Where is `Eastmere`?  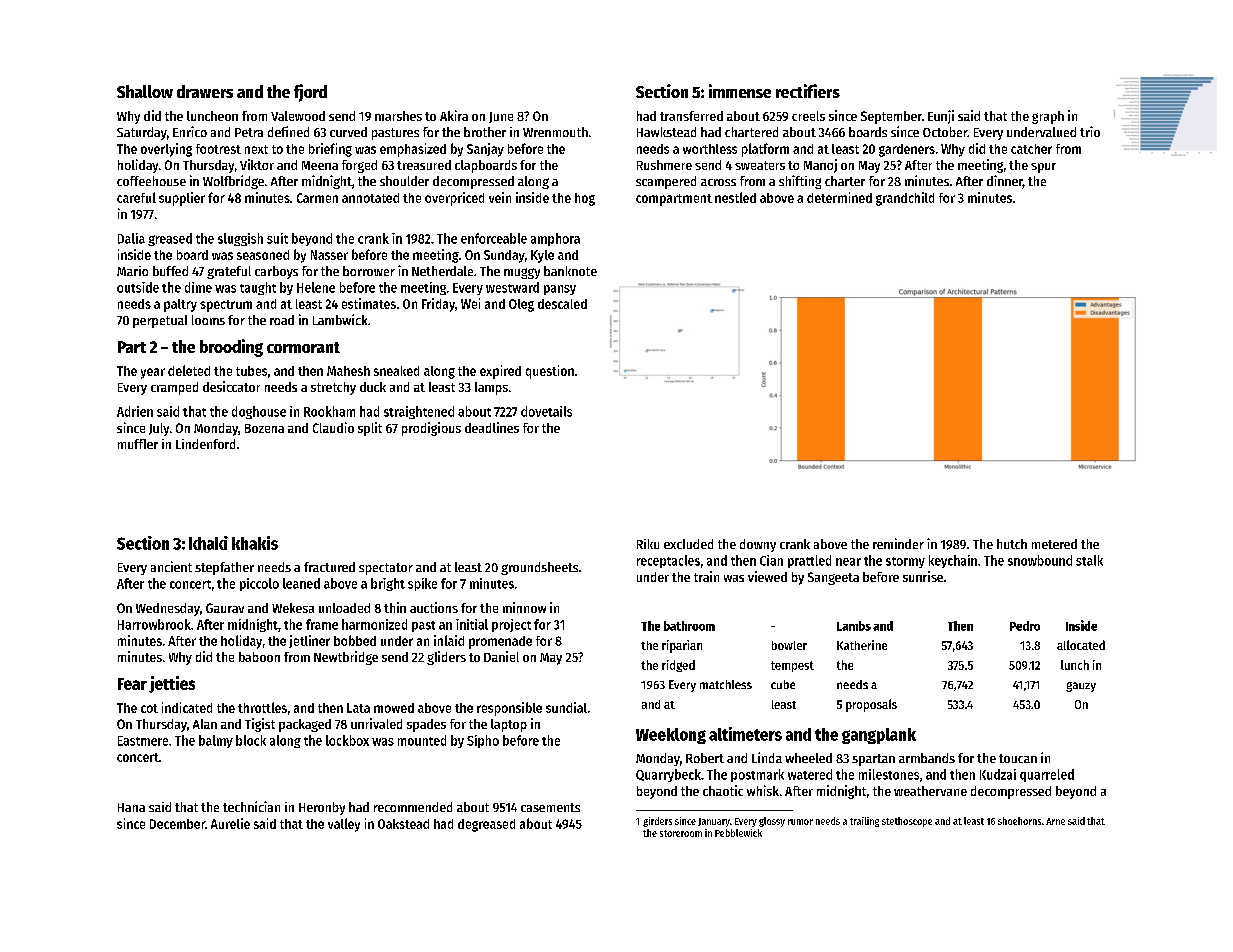 Eastmere is located at coordinates (143, 741).
